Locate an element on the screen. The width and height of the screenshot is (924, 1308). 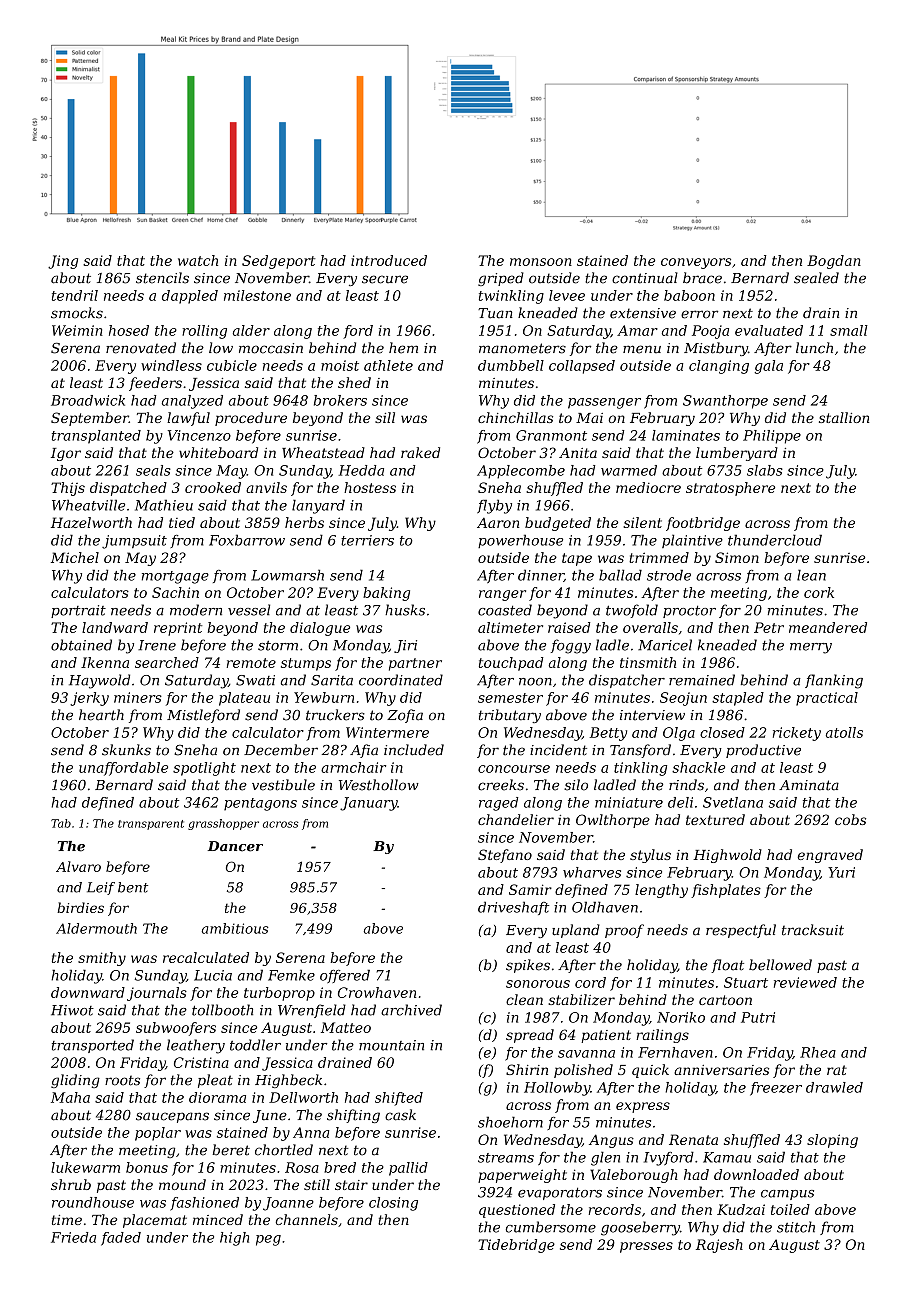
float is located at coordinates (727, 966).
